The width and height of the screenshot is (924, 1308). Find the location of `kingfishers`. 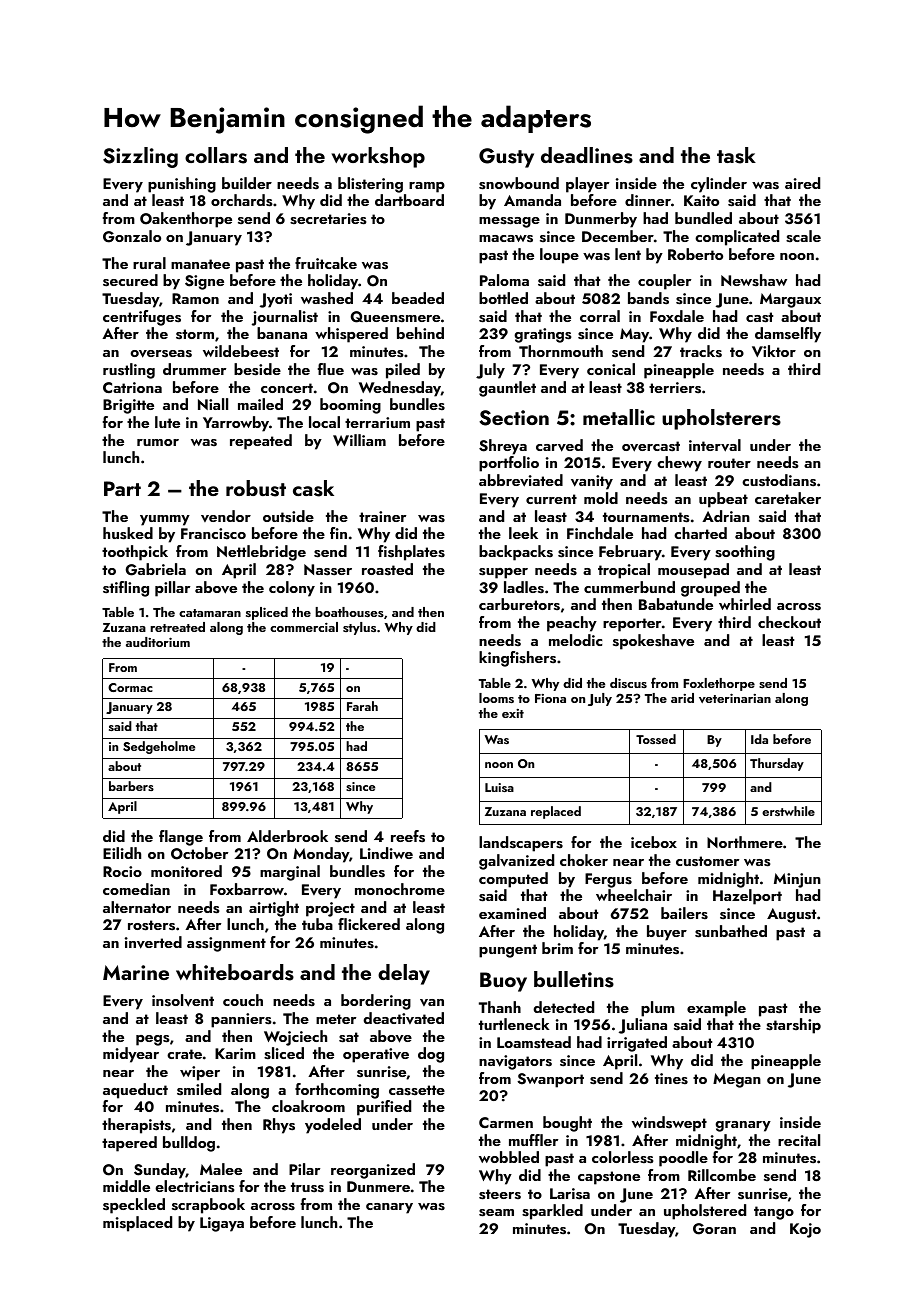

kingfishers is located at coordinates (517, 659).
